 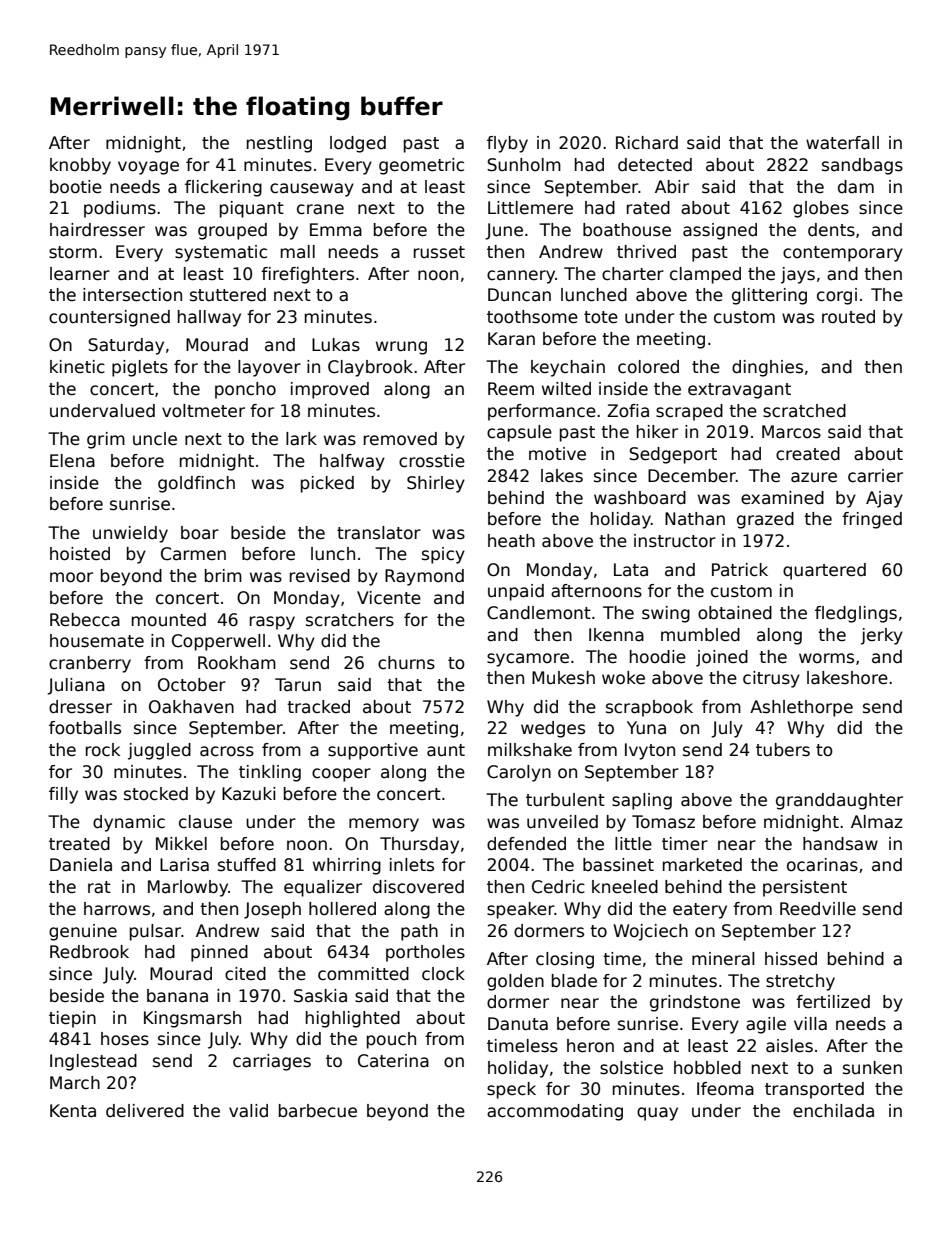 What do you see at coordinates (148, 168) in the screenshot?
I see `voyage` at bounding box center [148, 168].
